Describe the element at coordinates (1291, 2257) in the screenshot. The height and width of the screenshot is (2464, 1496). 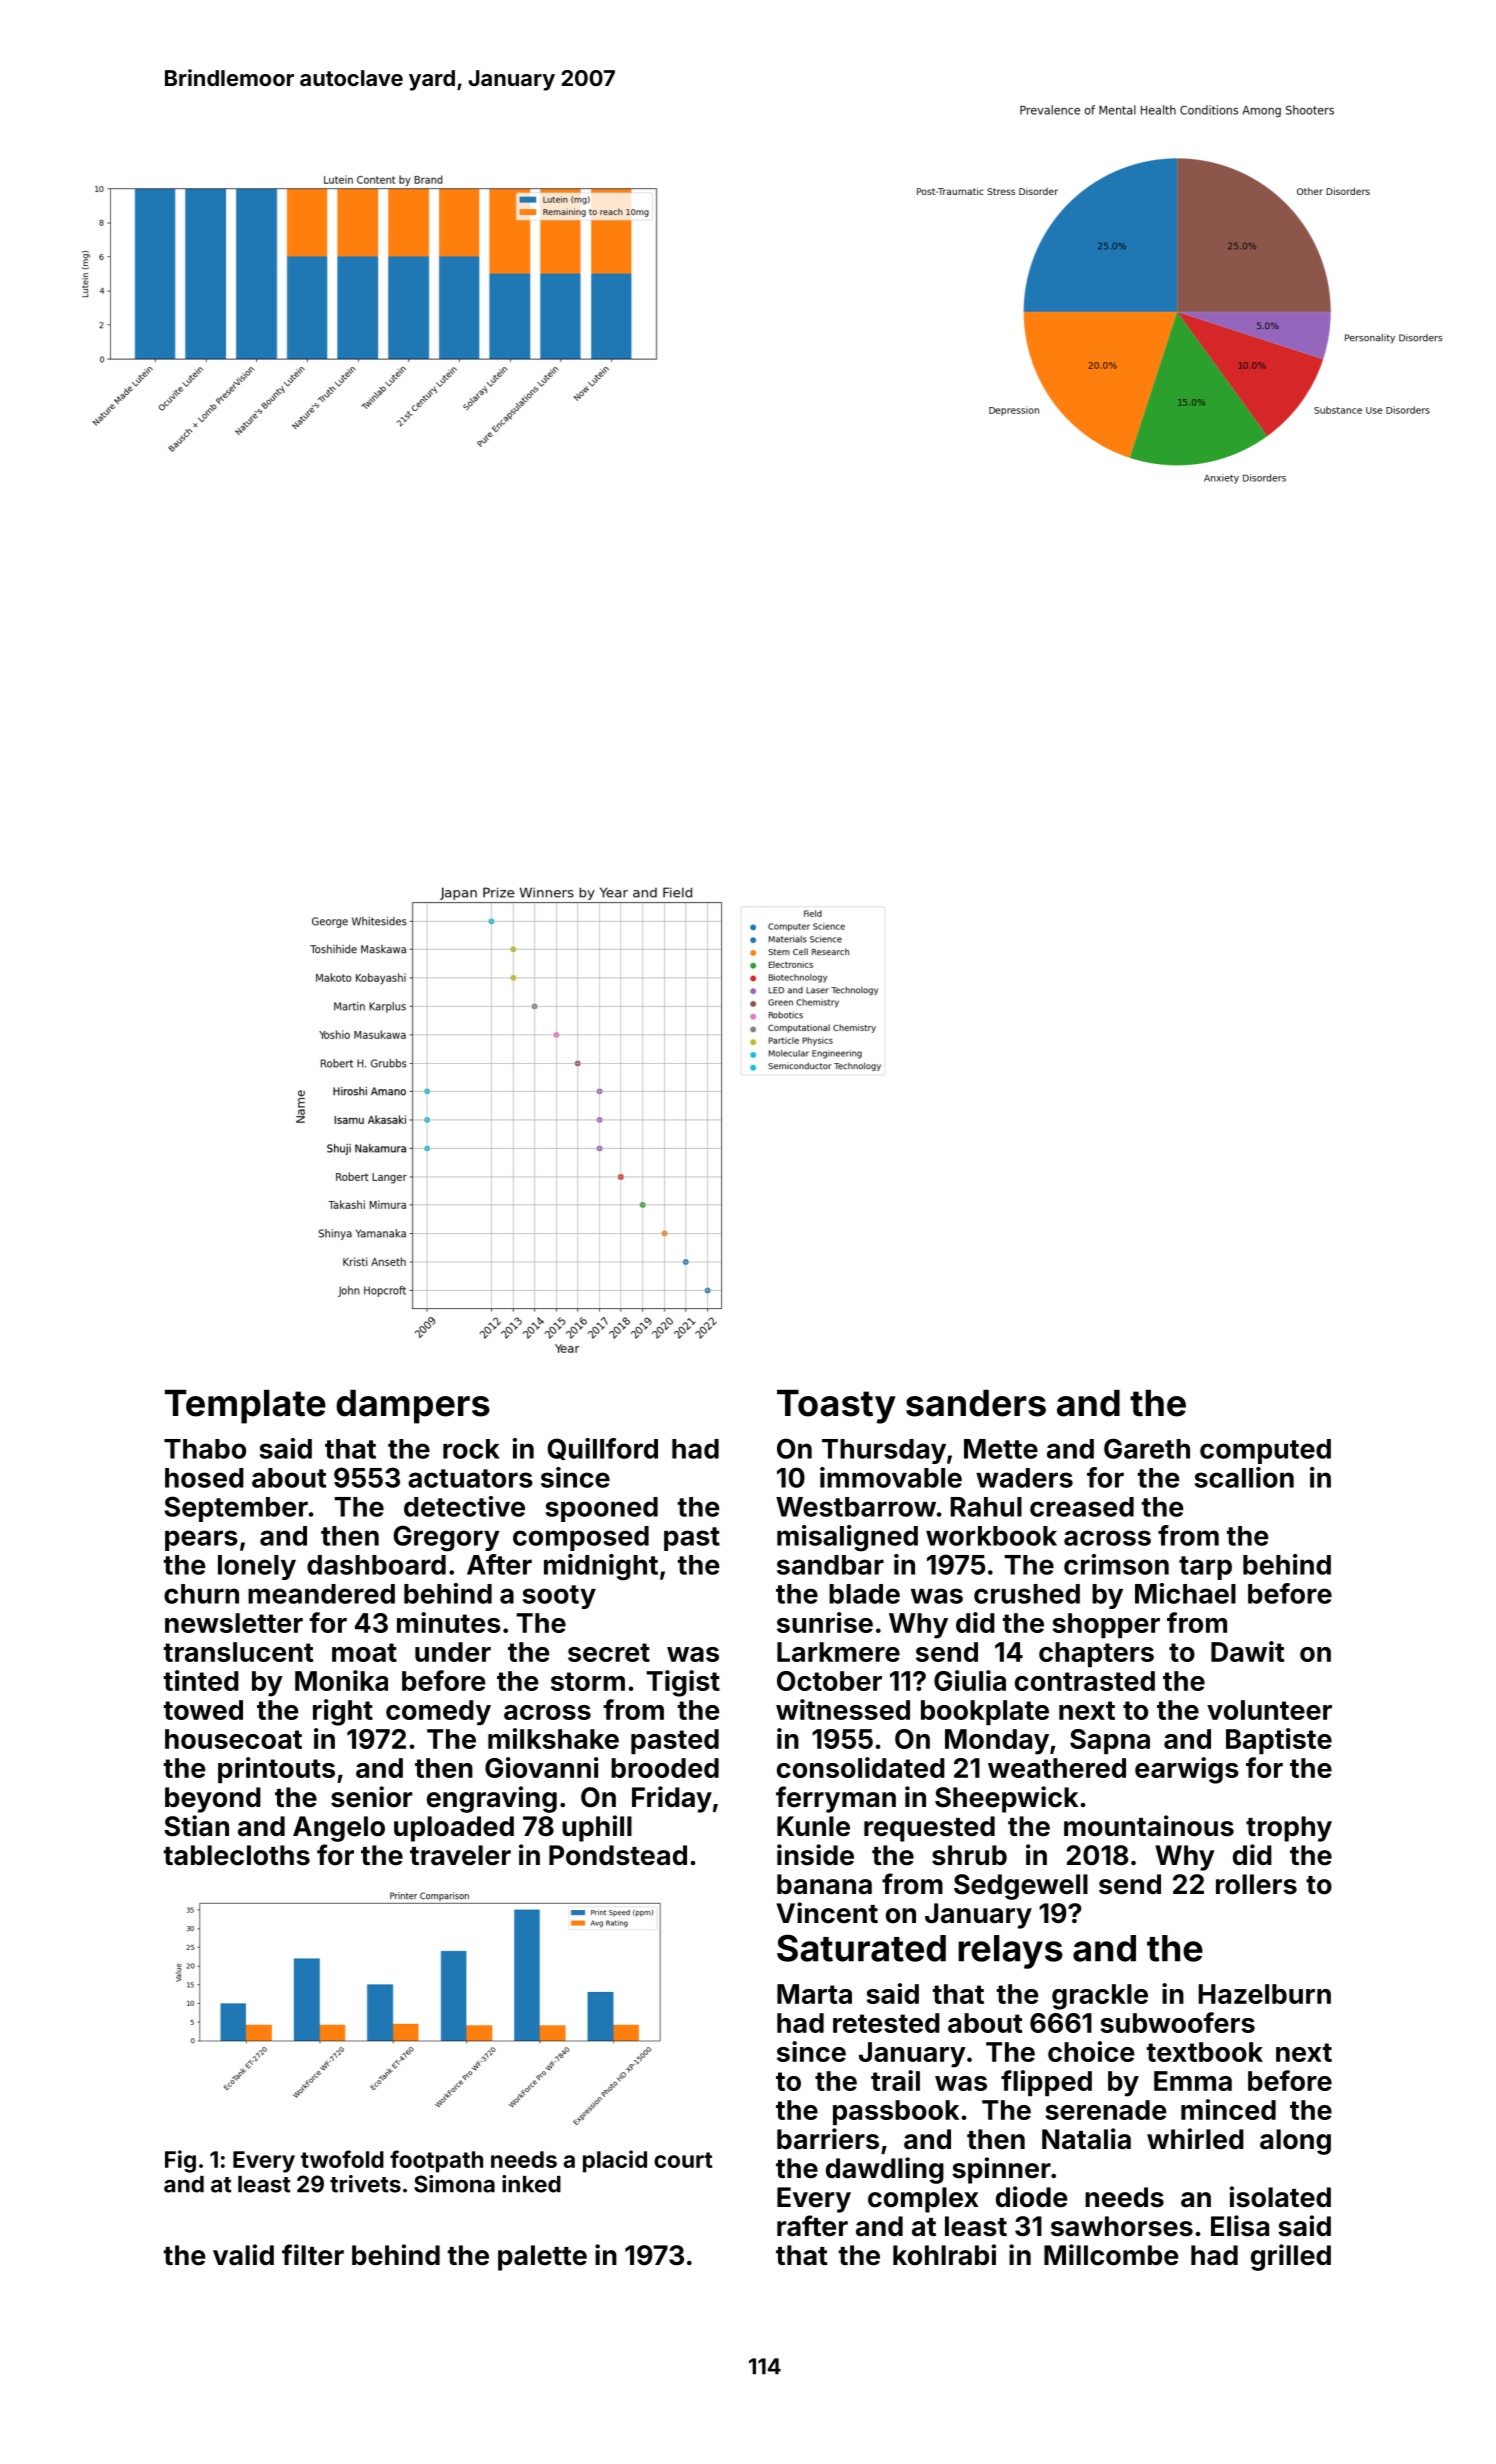
I see `grilled` at that location.
